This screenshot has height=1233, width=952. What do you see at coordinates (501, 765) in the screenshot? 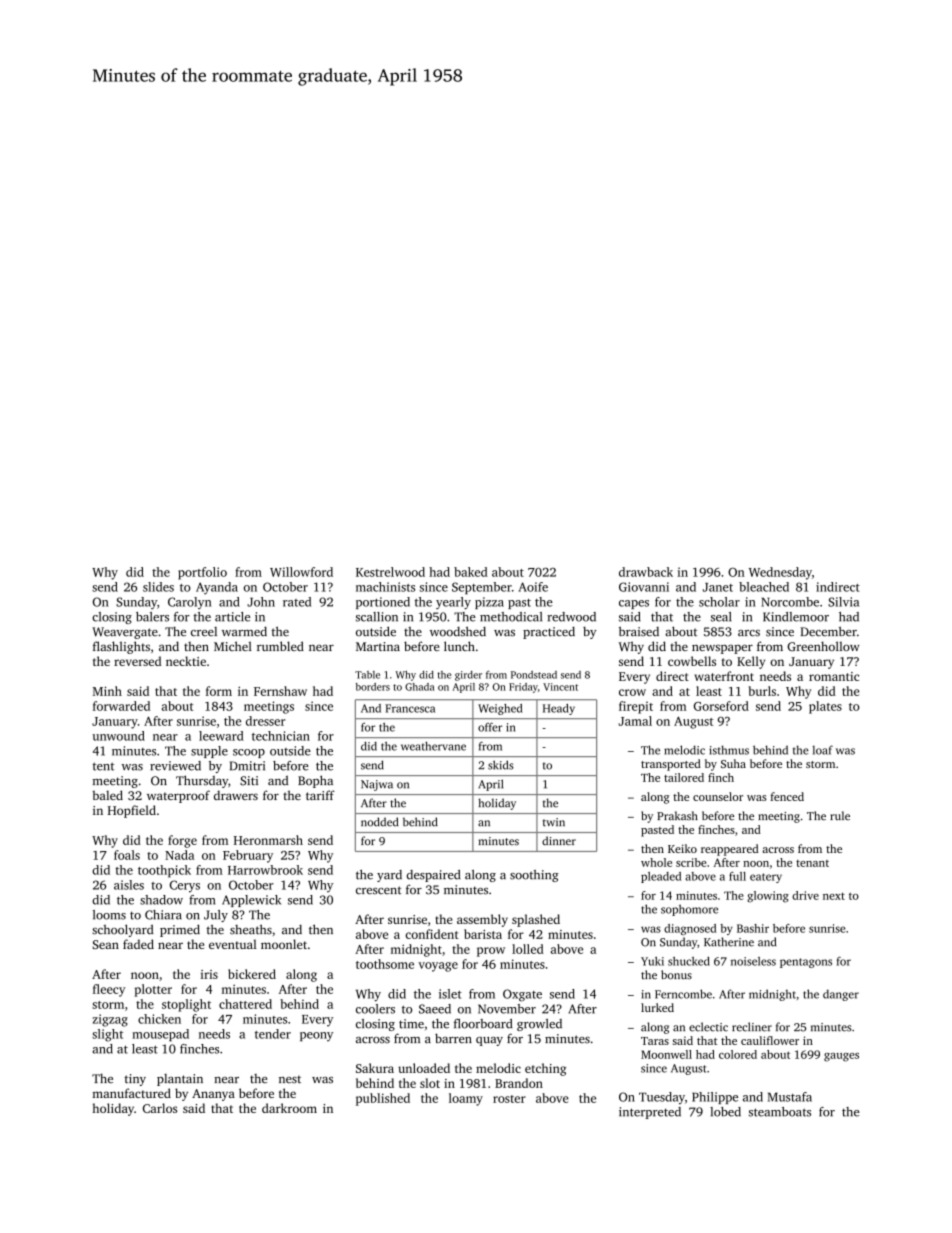
I see `skids` at bounding box center [501, 765].
